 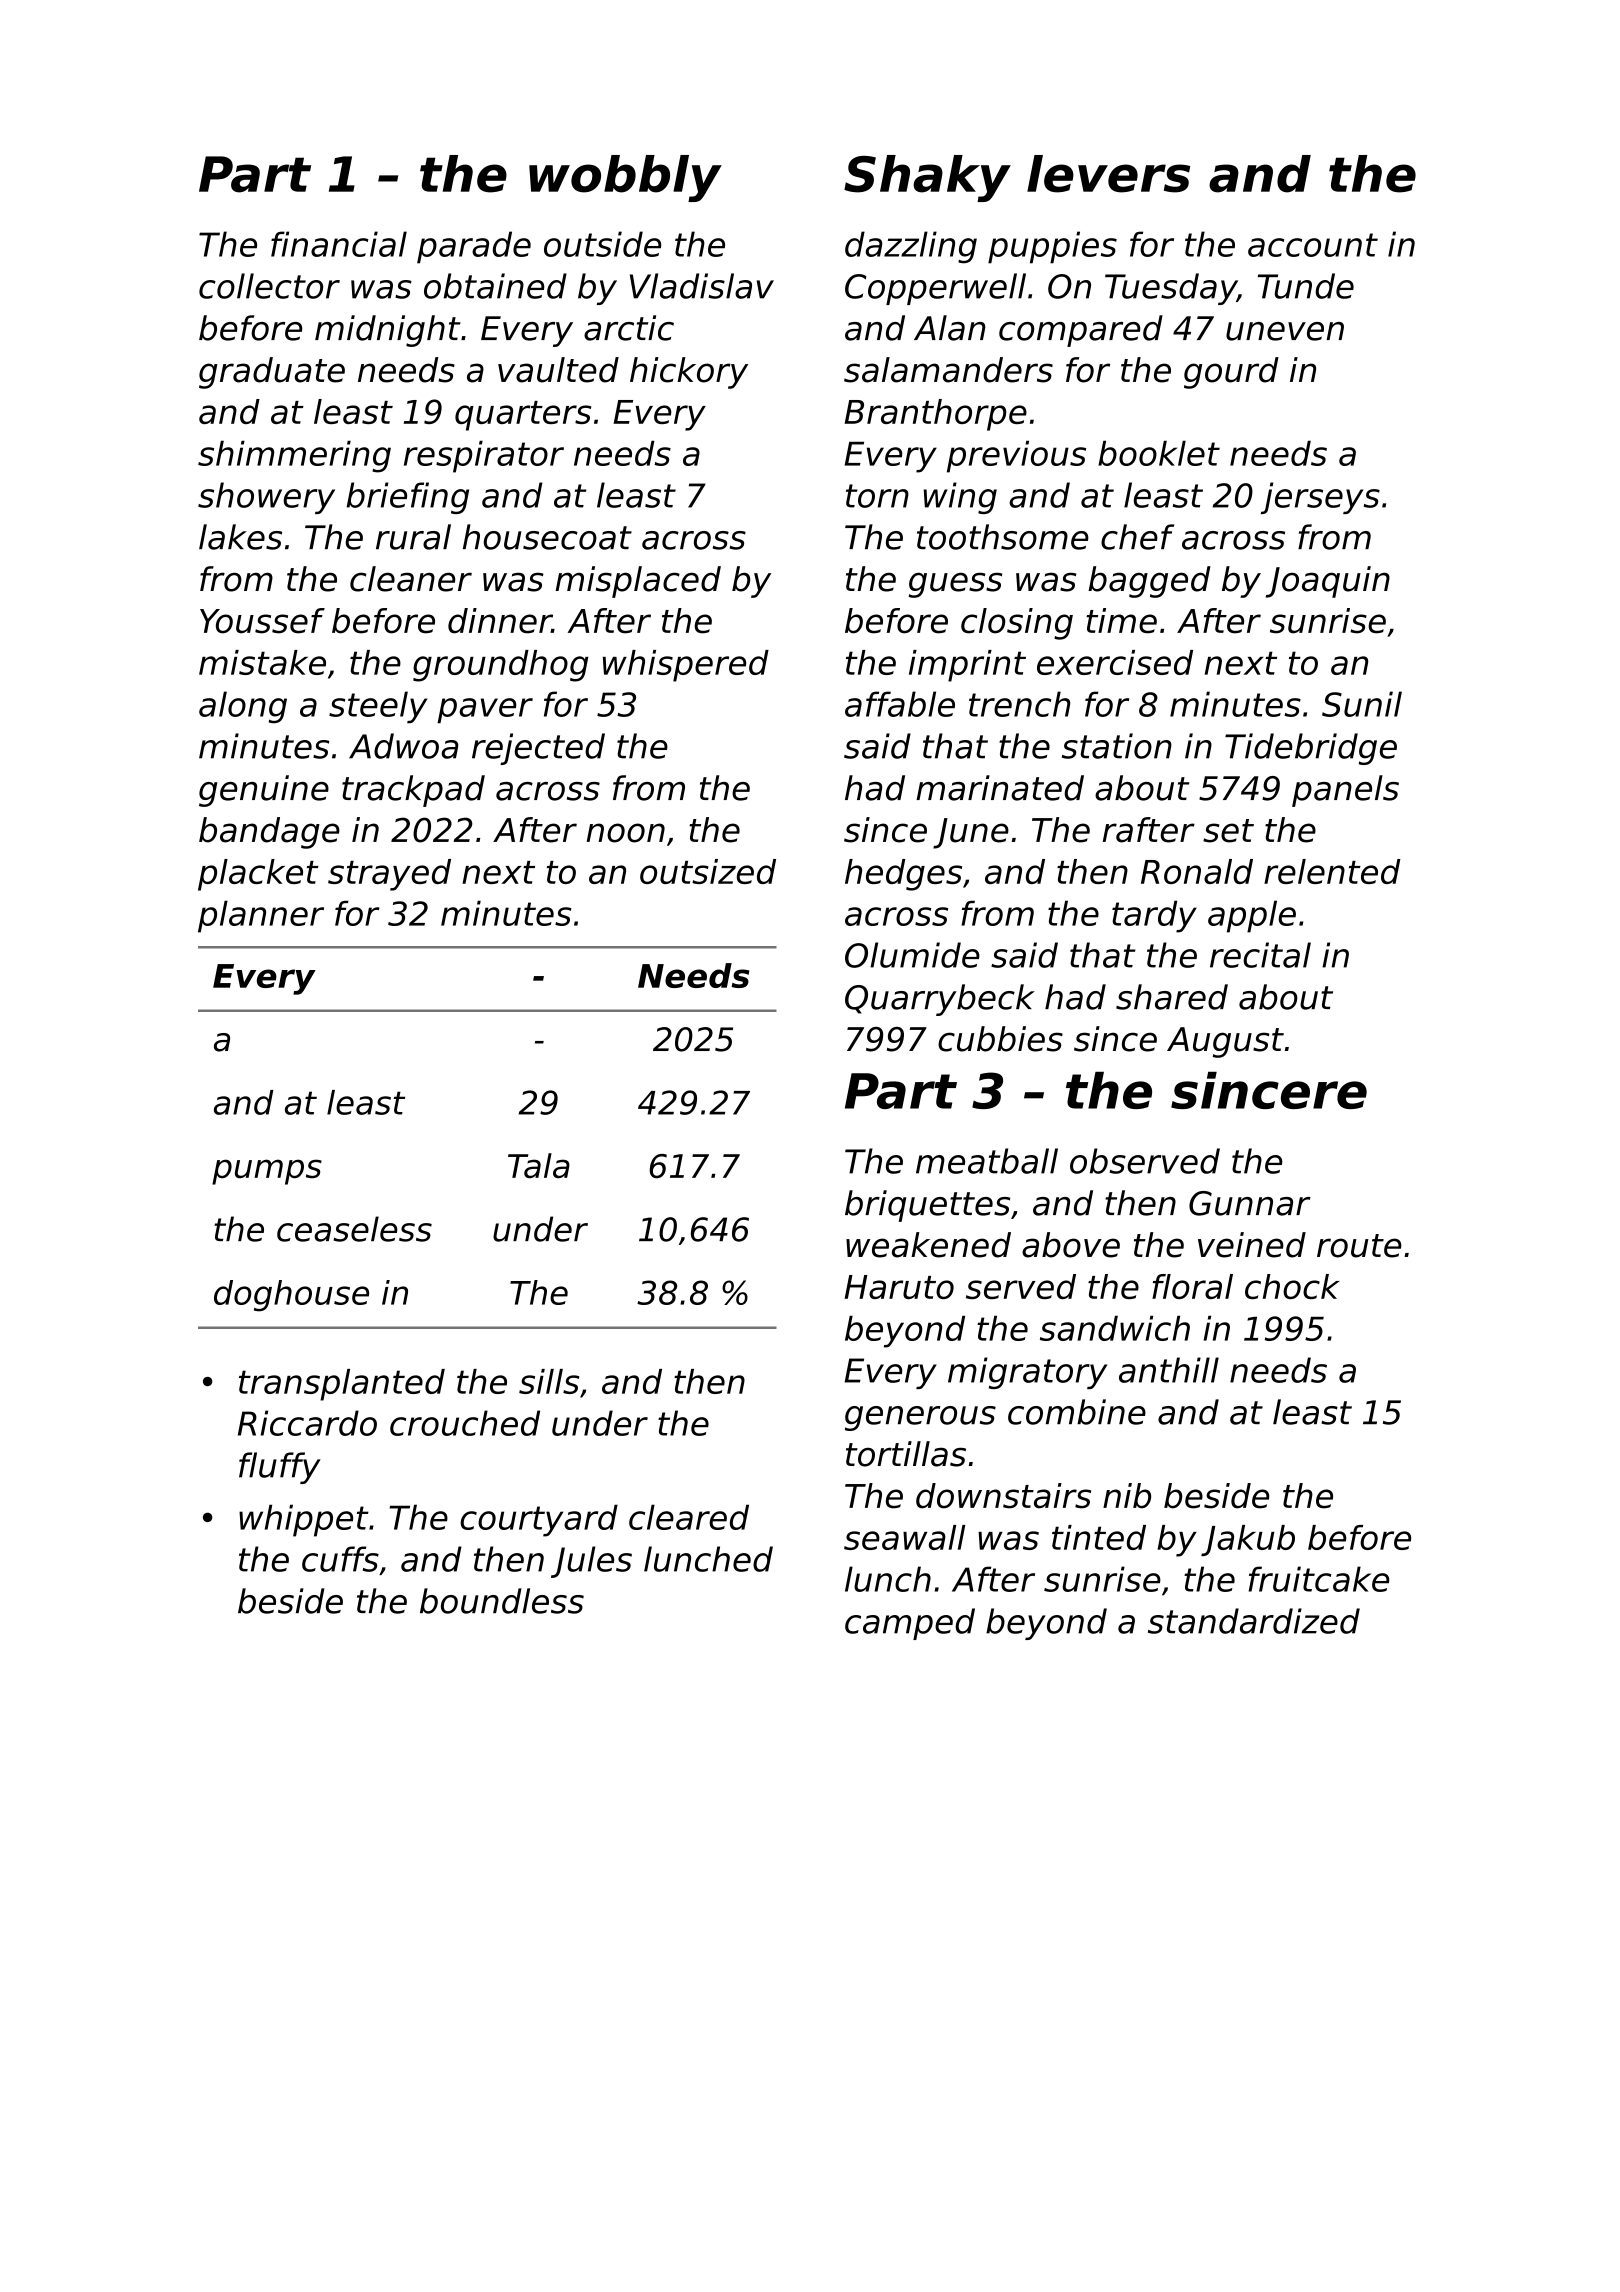 I want to click on fruitcake, so click(x=1319, y=1579).
